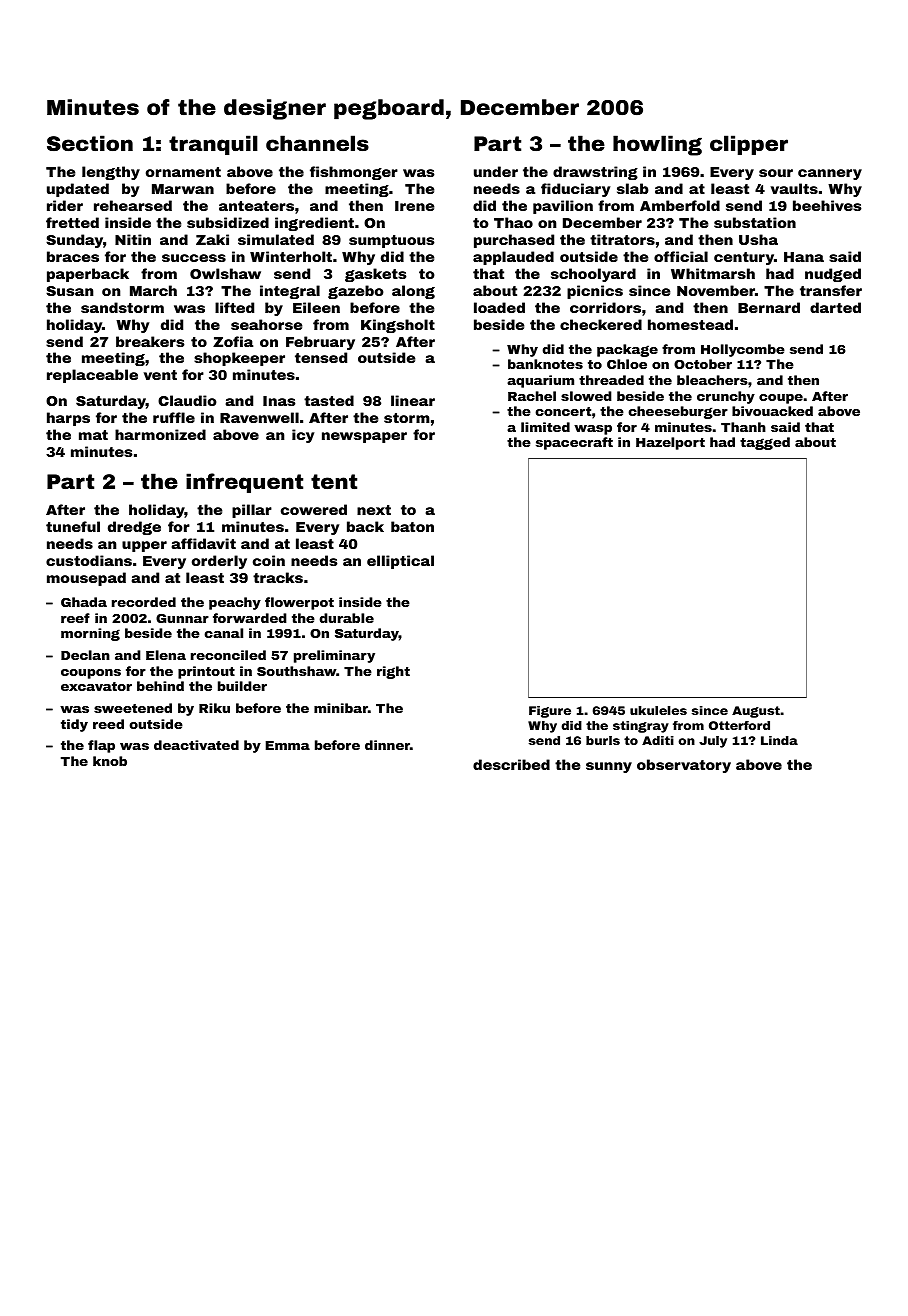 This document has width=908, height=1316. Describe the element at coordinates (496, 171) in the document. I see `under` at that location.
